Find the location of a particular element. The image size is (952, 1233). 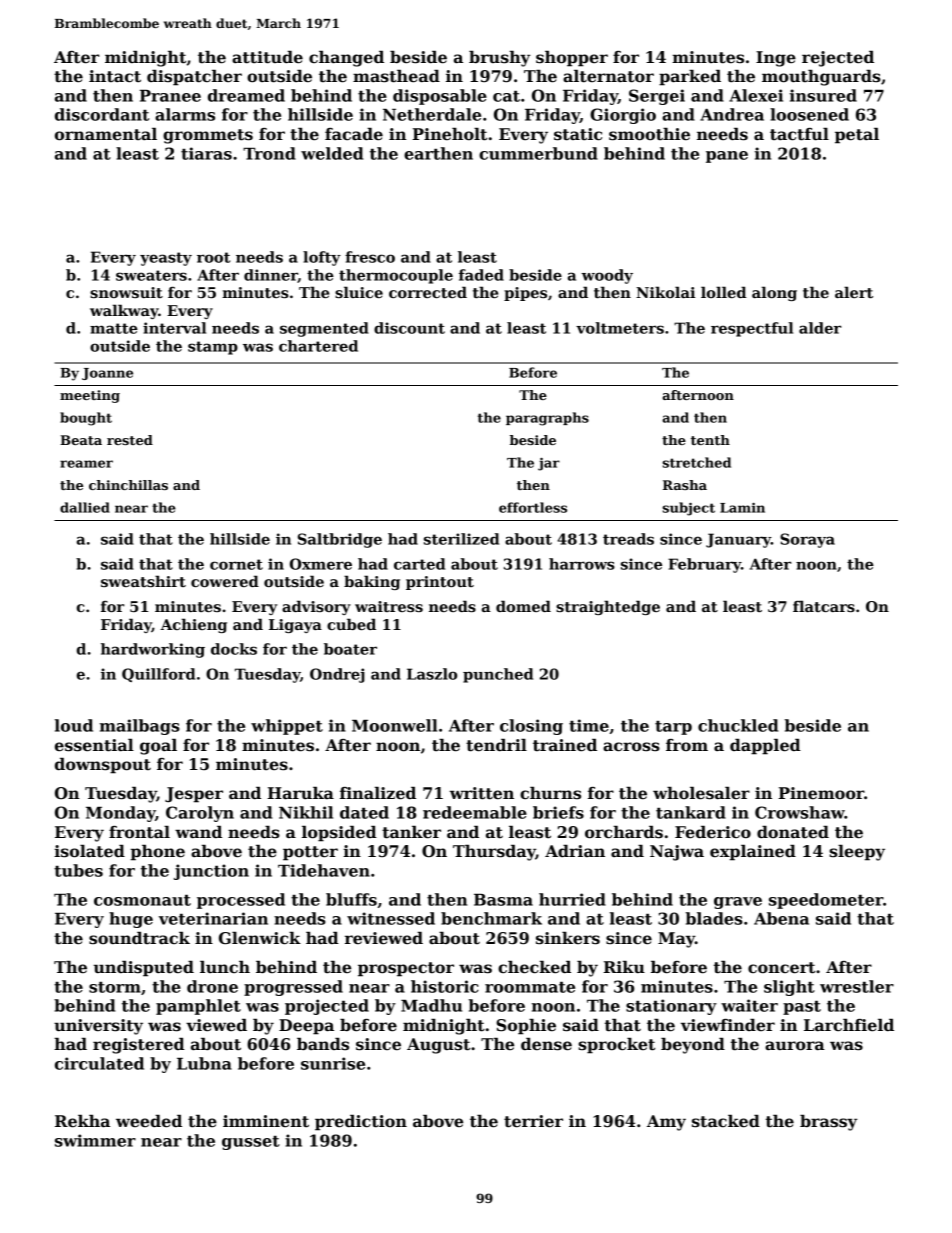

effortless is located at coordinates (533, 507).
